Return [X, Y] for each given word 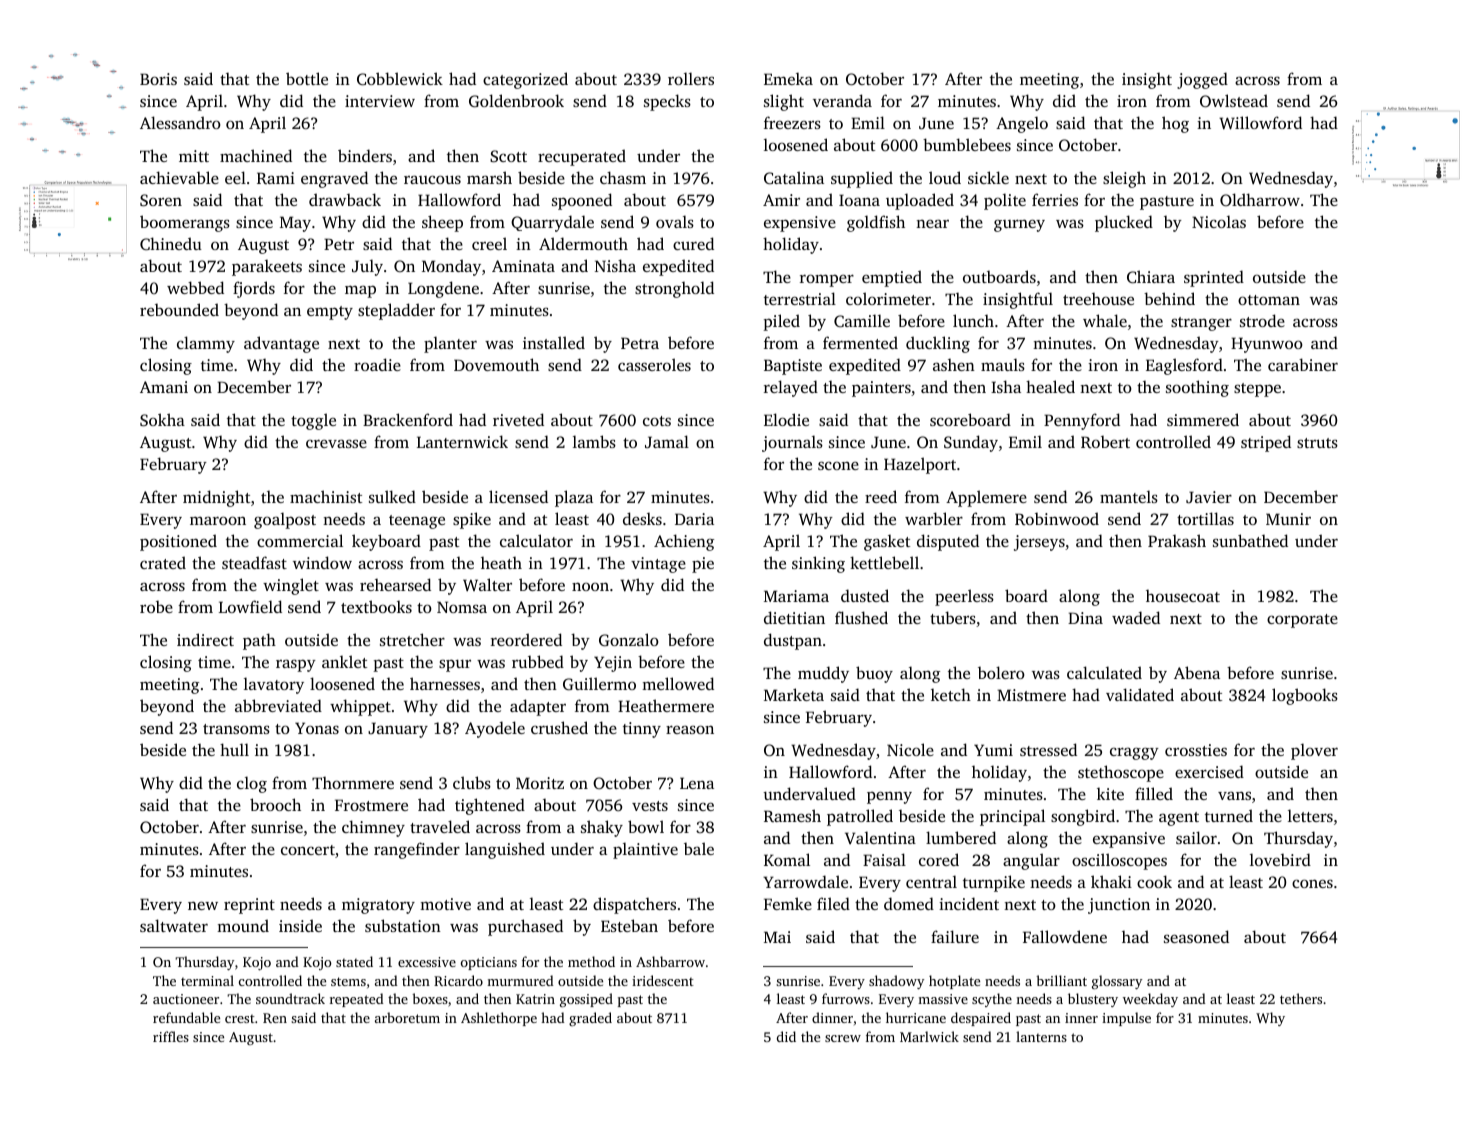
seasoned [1196, 936]
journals [792, 443]
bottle [307, 78]
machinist [326, 496]
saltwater [174, 925]
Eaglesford [1184, 366]
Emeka [788, 78]
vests [650, 806]
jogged [1202, 80]
